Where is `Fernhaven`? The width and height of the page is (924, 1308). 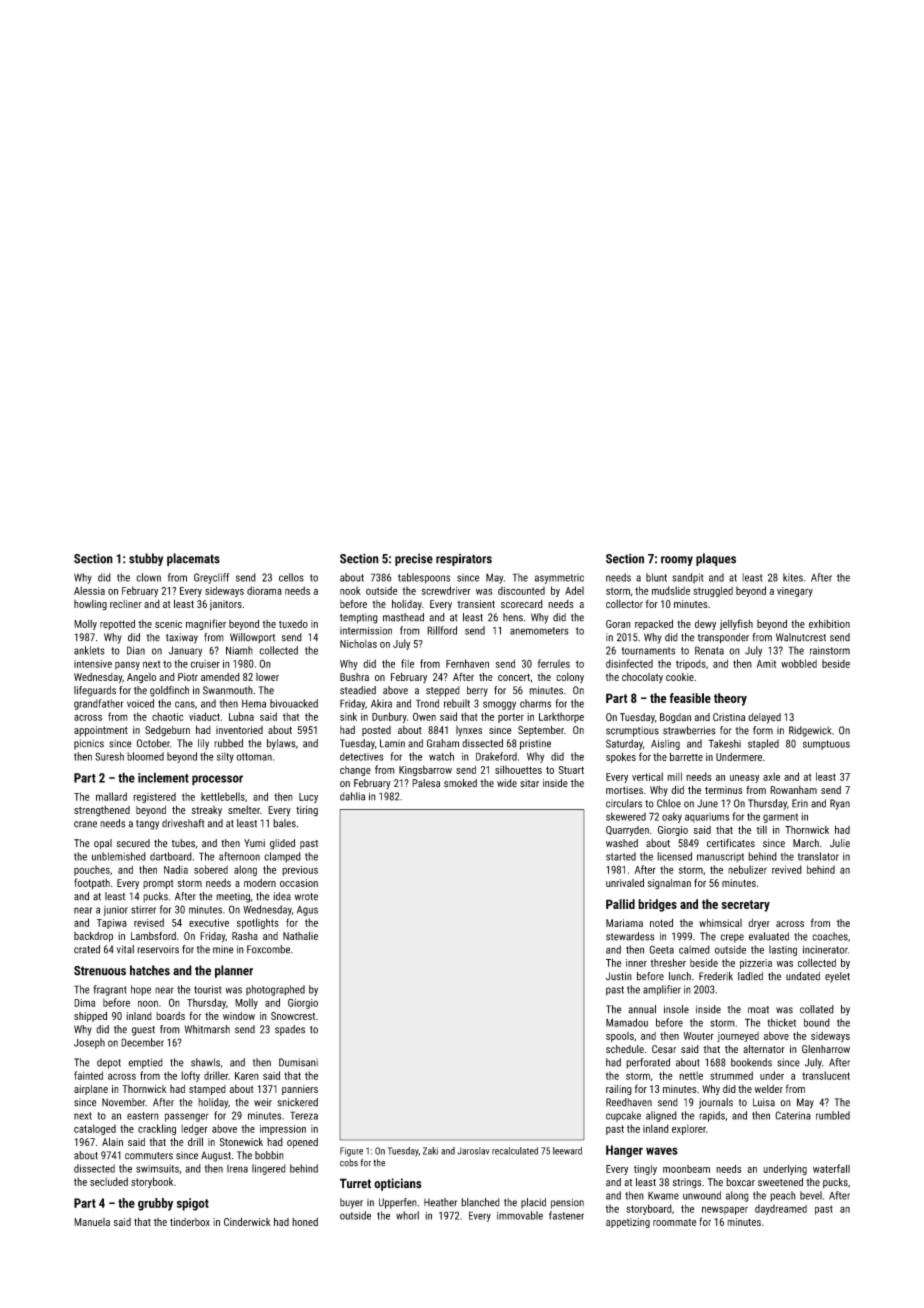 Fernhaven is located at coordinates (467, 663).
